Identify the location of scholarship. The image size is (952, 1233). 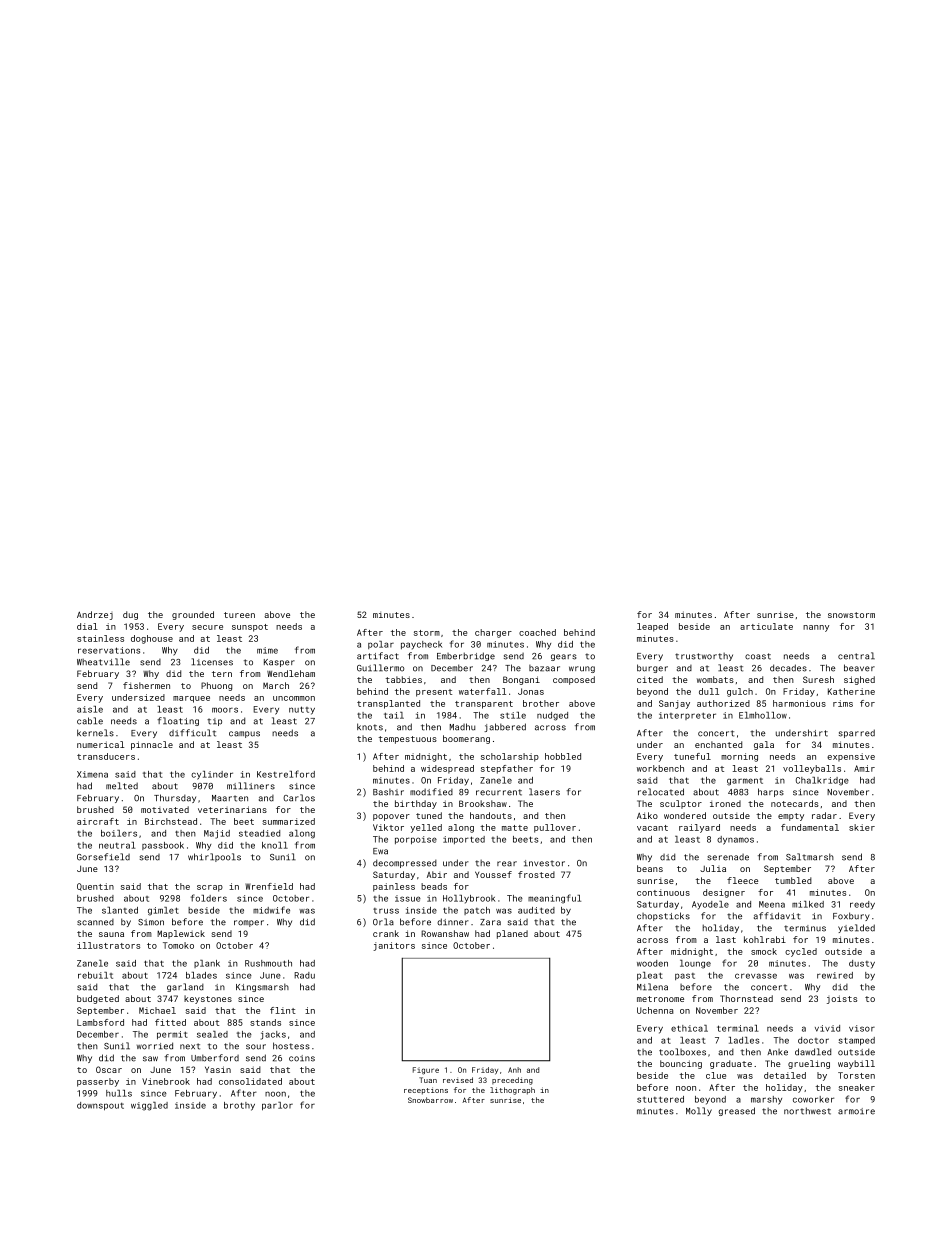
(510, 757).
